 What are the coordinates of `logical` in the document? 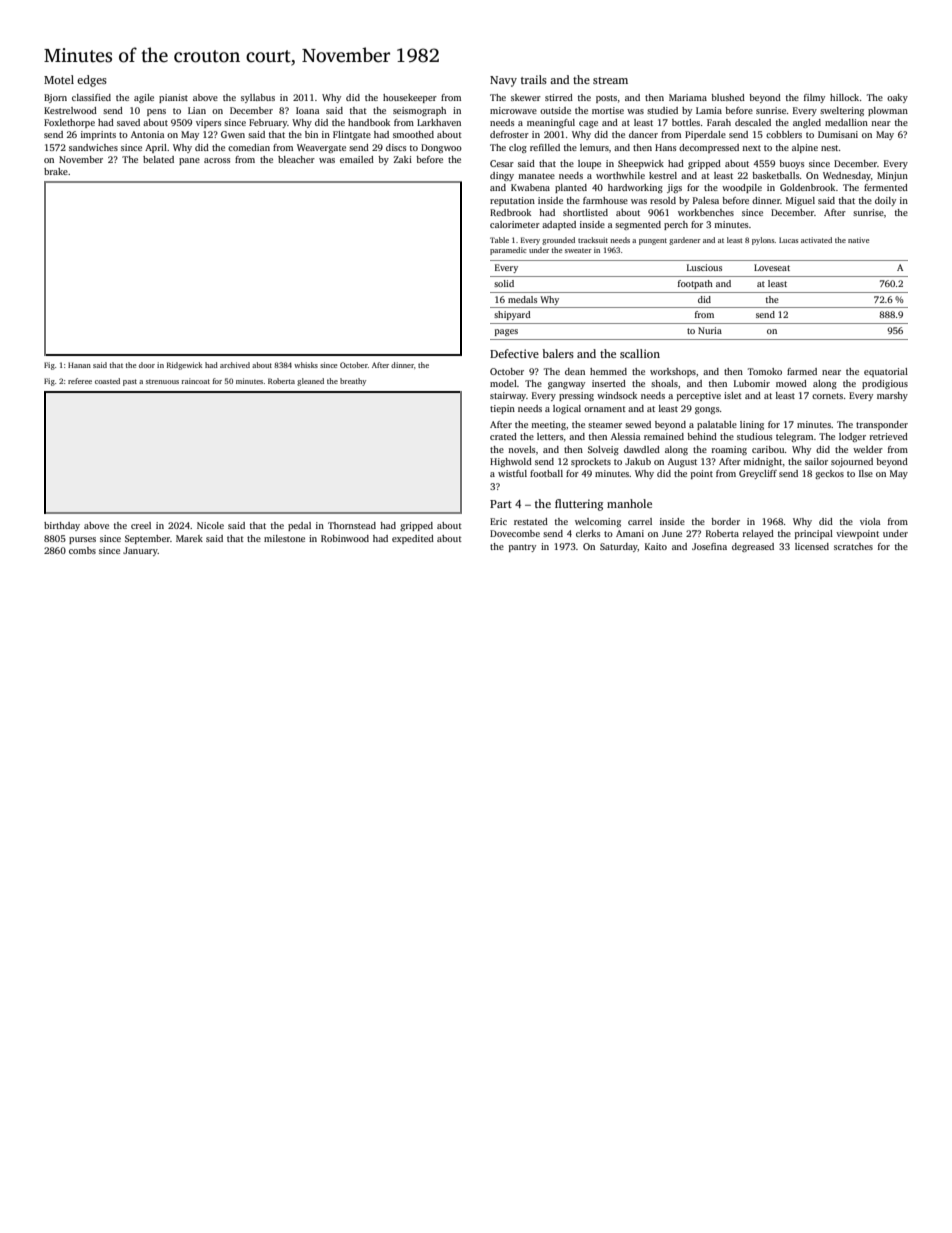 It's located at (567, 409).
